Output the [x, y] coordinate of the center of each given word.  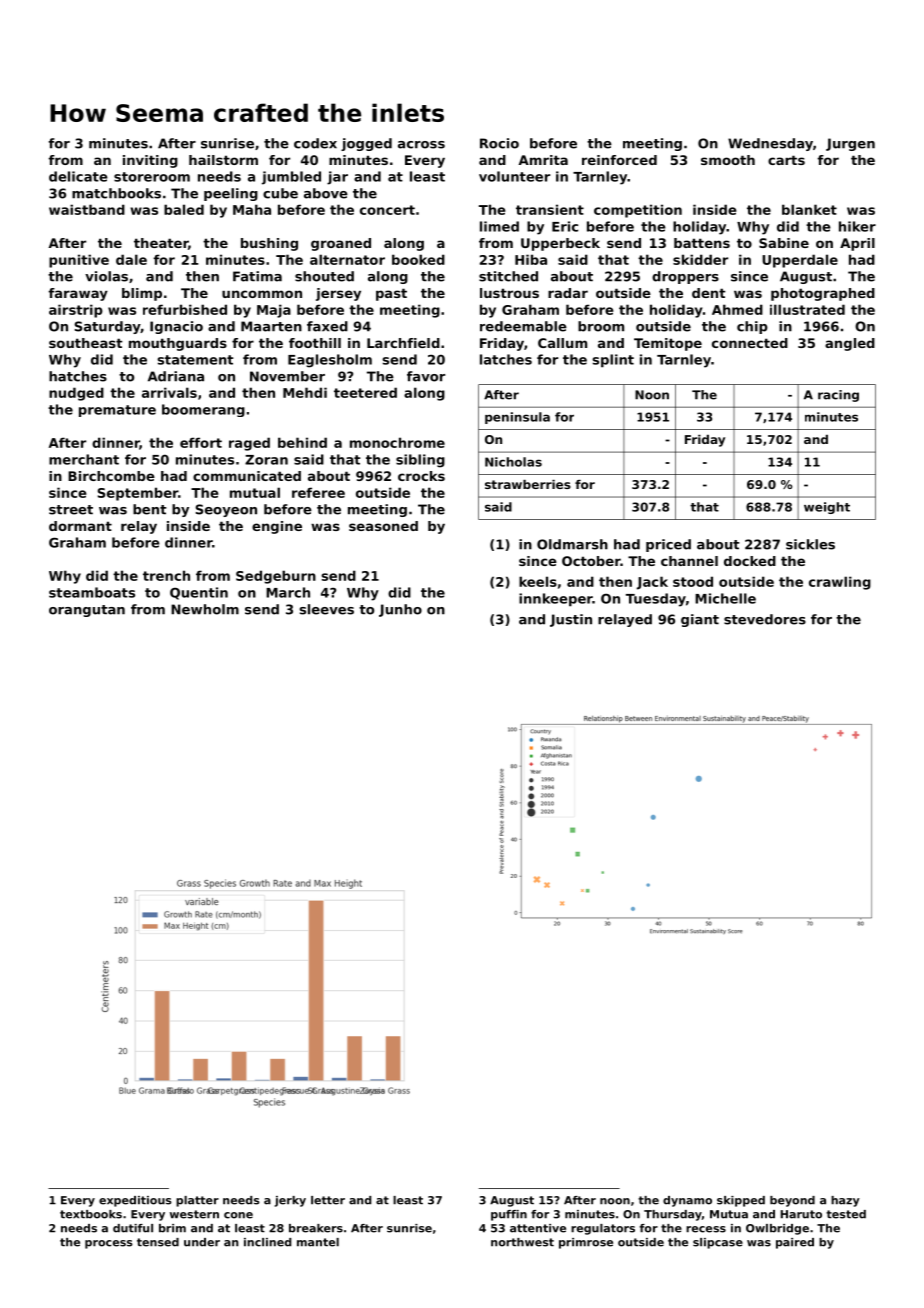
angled [850, 344]
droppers [685, 277]
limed [499, 226]
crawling [840, 583]
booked [418, 259]
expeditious [135, 1201]
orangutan [87, 611]
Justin [571, 620]
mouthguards [178, 344]
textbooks [91, 1214]
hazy [845, 1201]
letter [328, 1200]
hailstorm [223, 160]
